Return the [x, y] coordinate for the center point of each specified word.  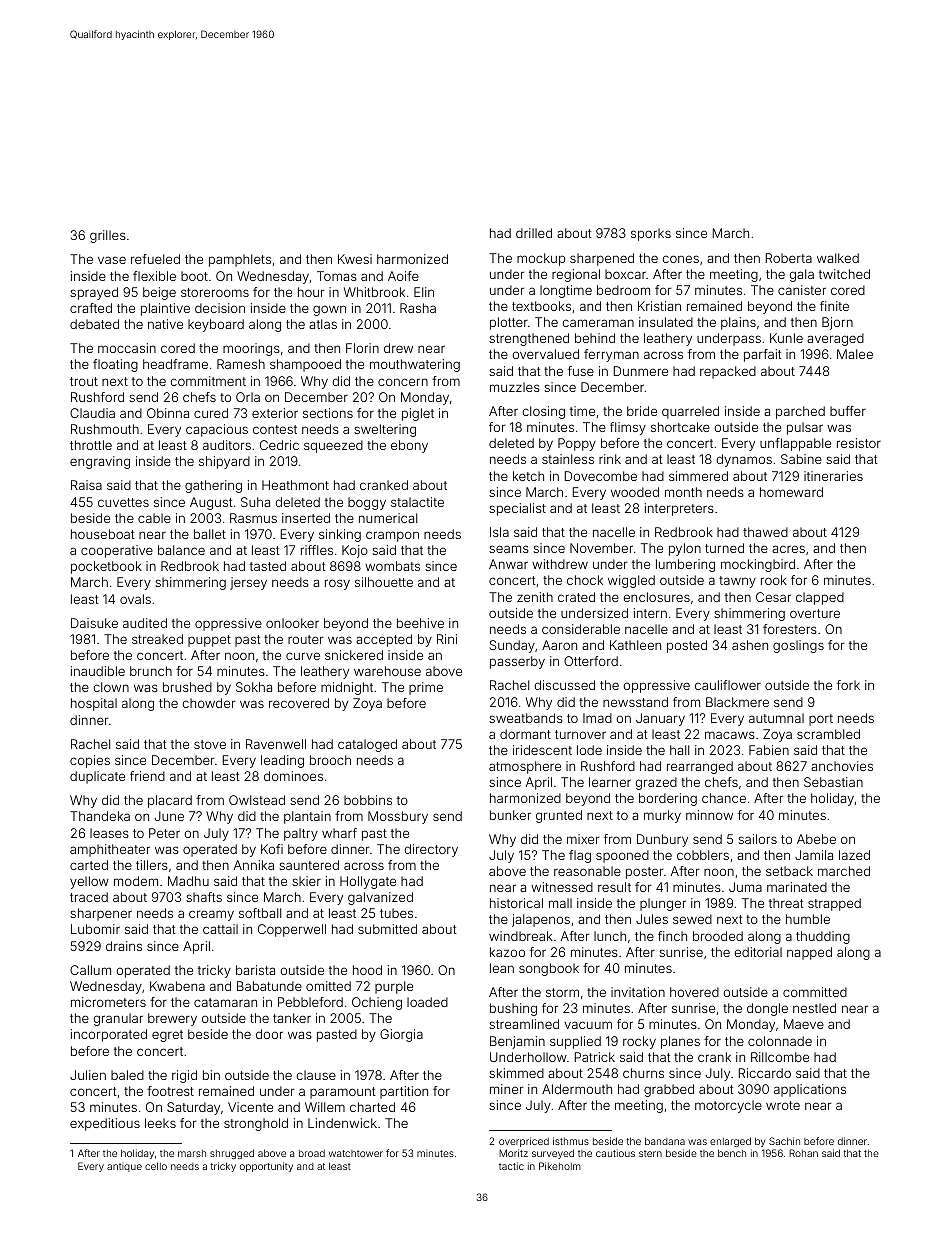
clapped [820, 598]
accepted [384, 640]
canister [802, 290]
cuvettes [123, 502]
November [601, 548]
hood [367, 970]
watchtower [356, 1153]
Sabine [801, 459]
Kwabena [177, 986]
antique [124, 1167]
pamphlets [240, 260]
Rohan [803, 1153]
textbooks [541, 306]
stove [210, 744]
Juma [745, 887]
